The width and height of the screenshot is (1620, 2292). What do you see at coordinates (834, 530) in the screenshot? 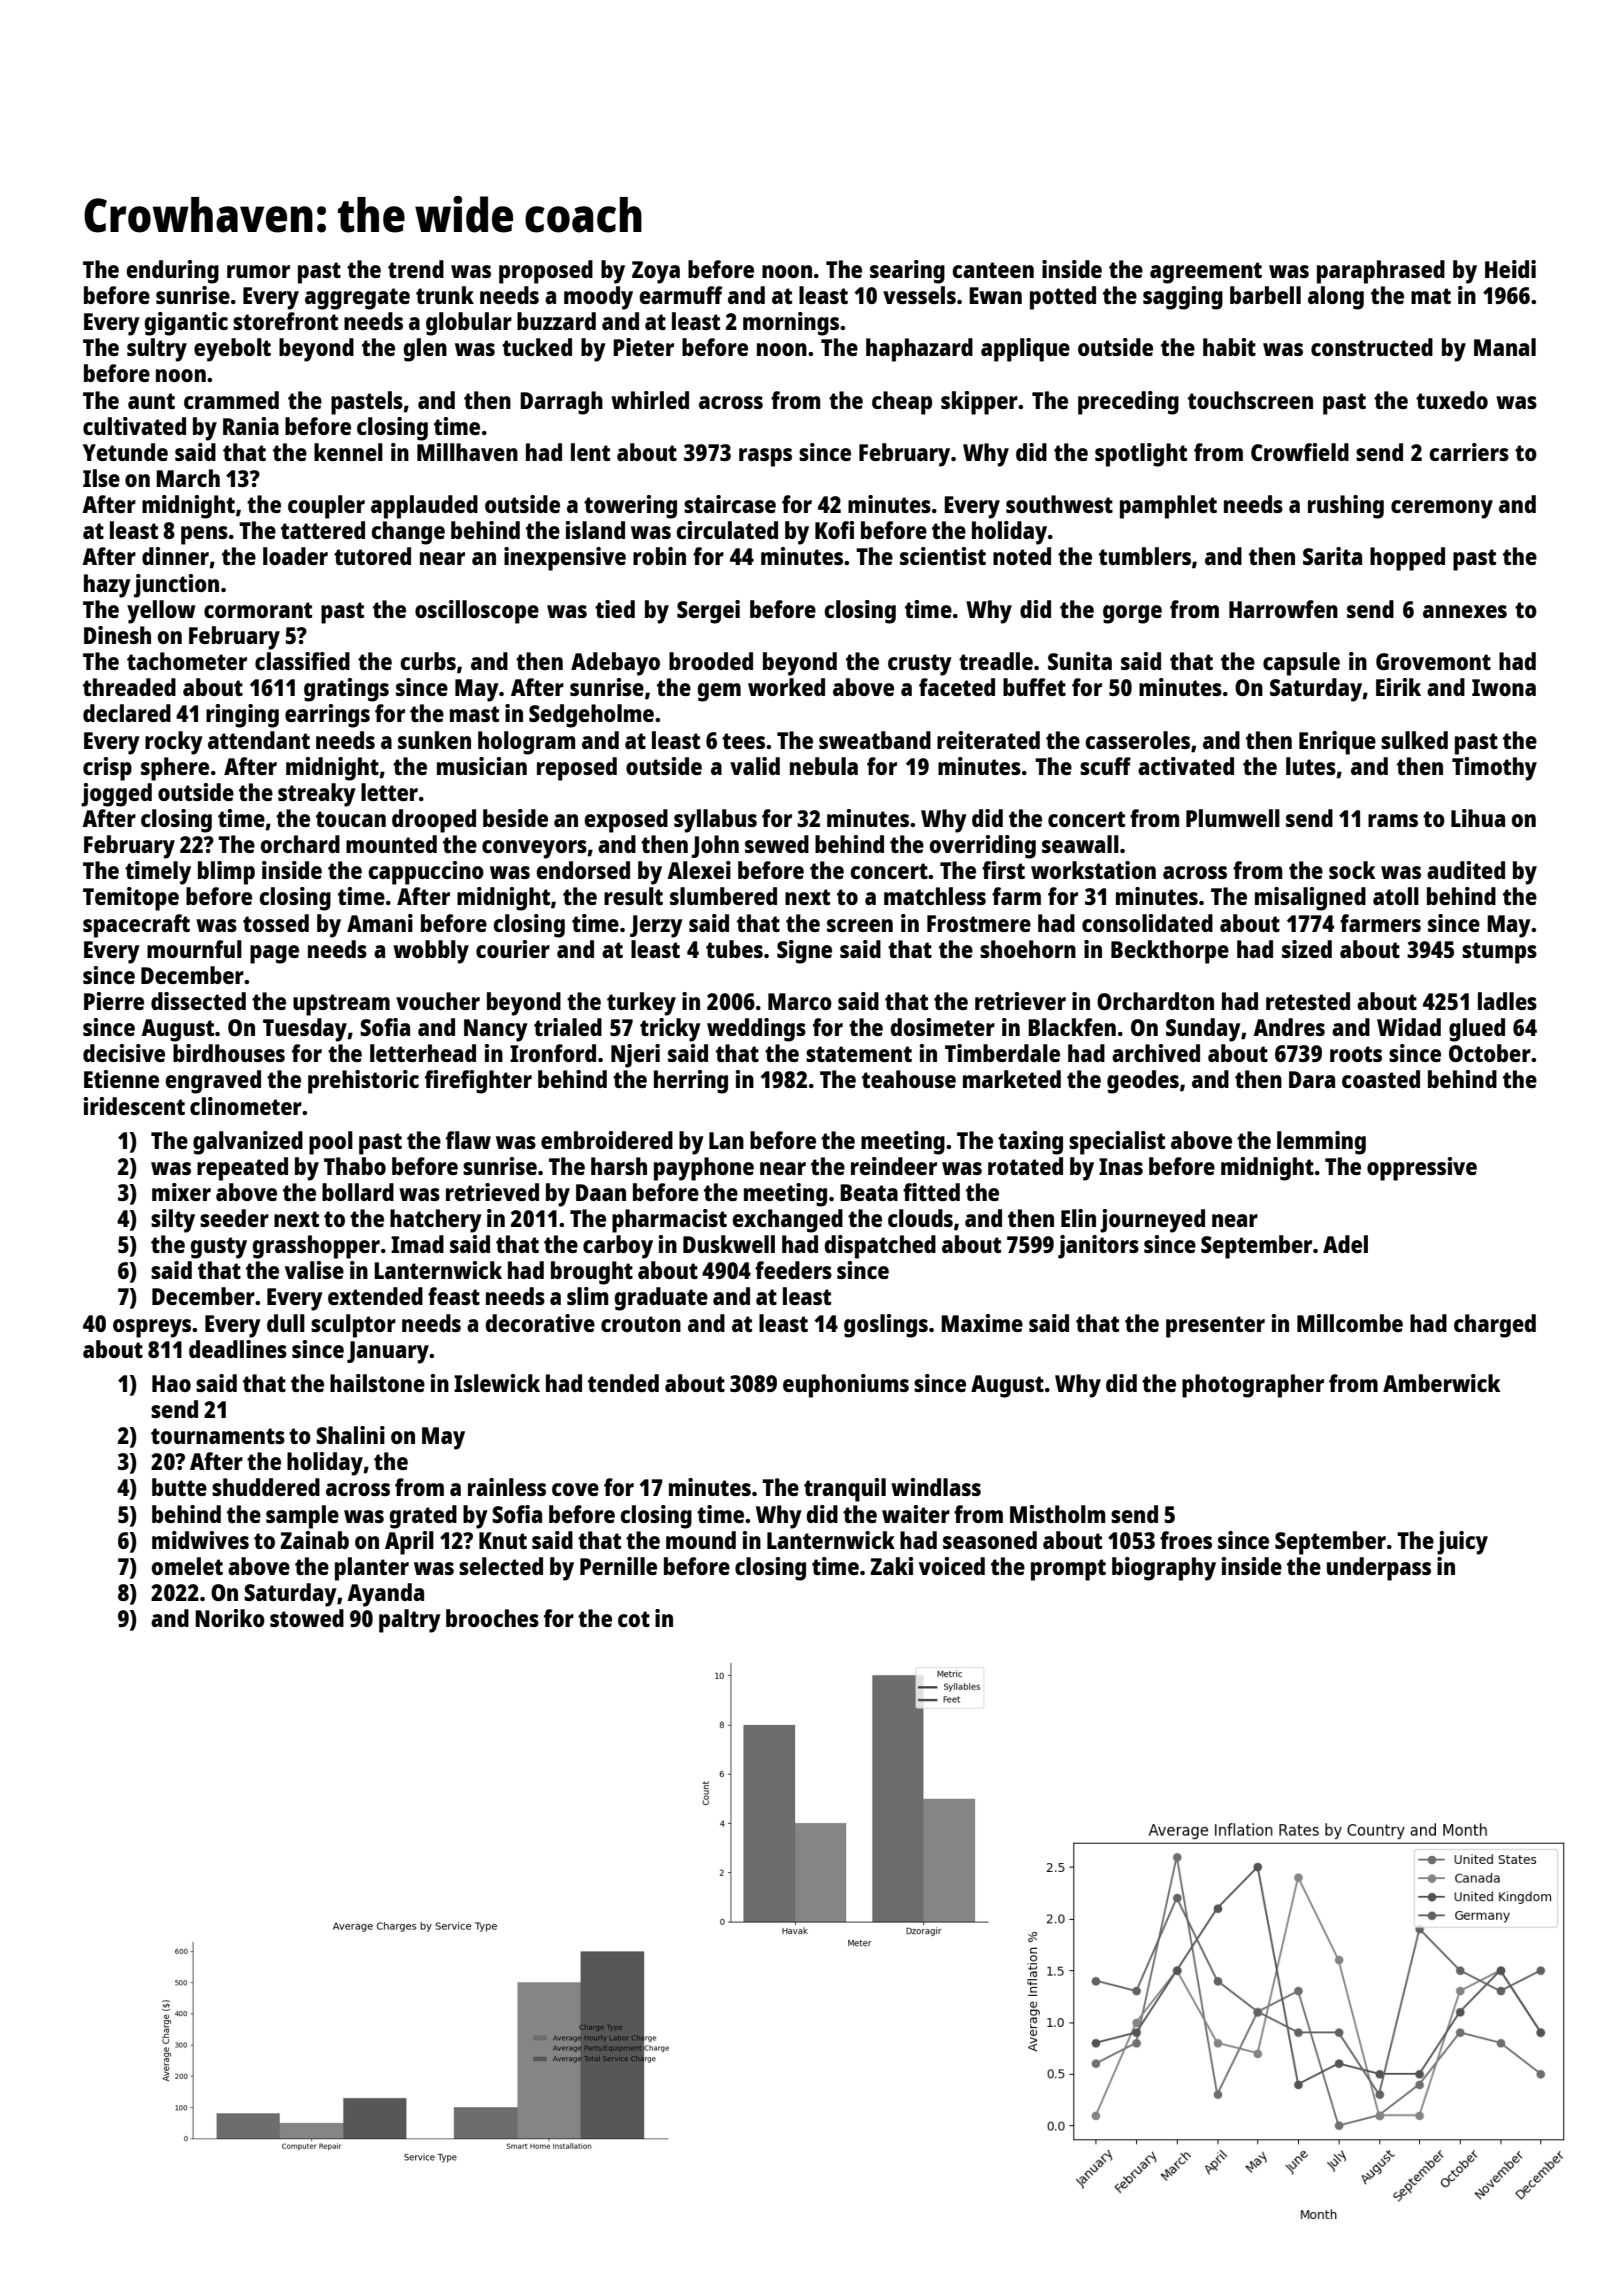
I see `Kofi` at bounding box center [834, 530].
